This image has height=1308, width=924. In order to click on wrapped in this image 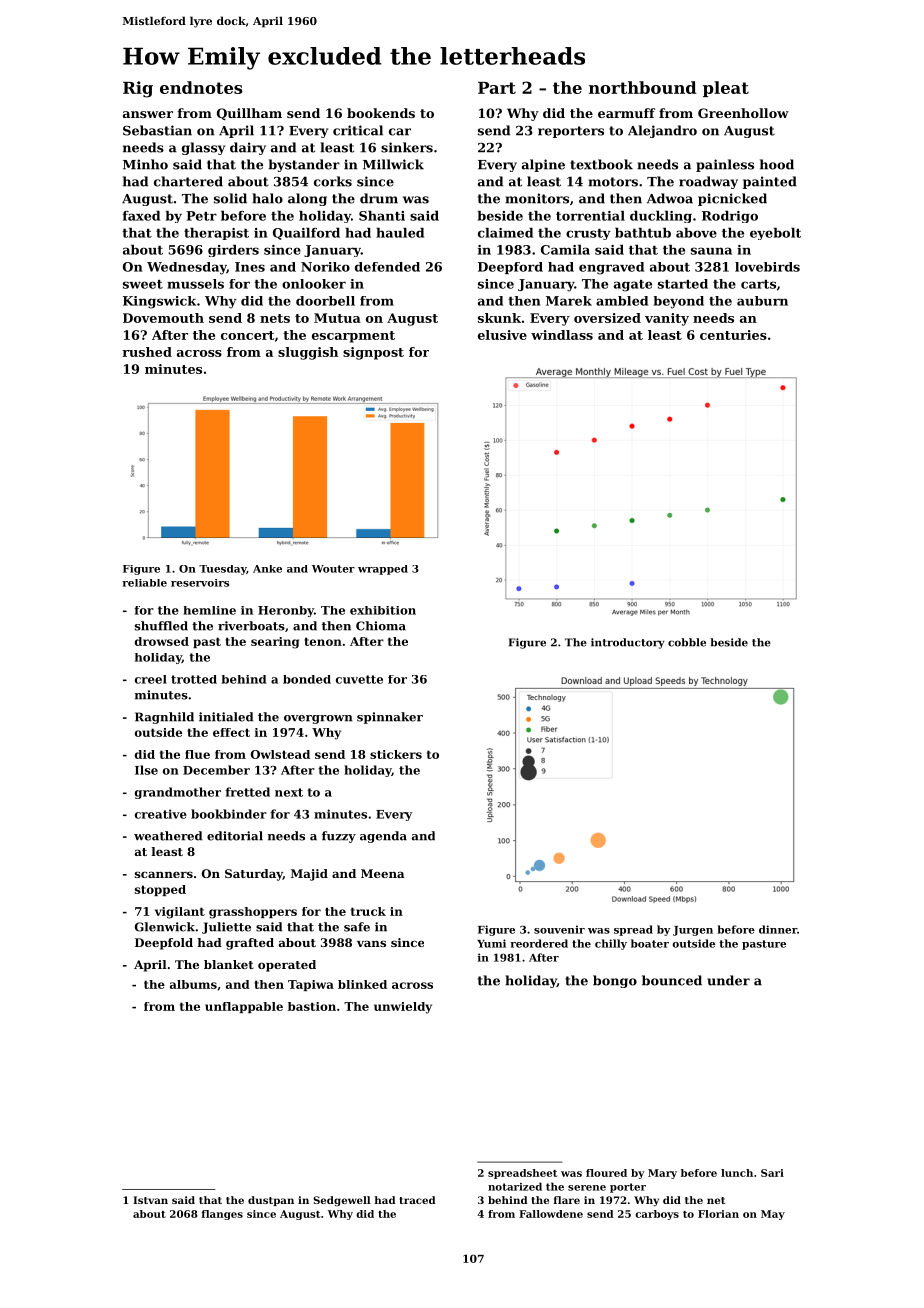, I will do `click(383, 570)`.
